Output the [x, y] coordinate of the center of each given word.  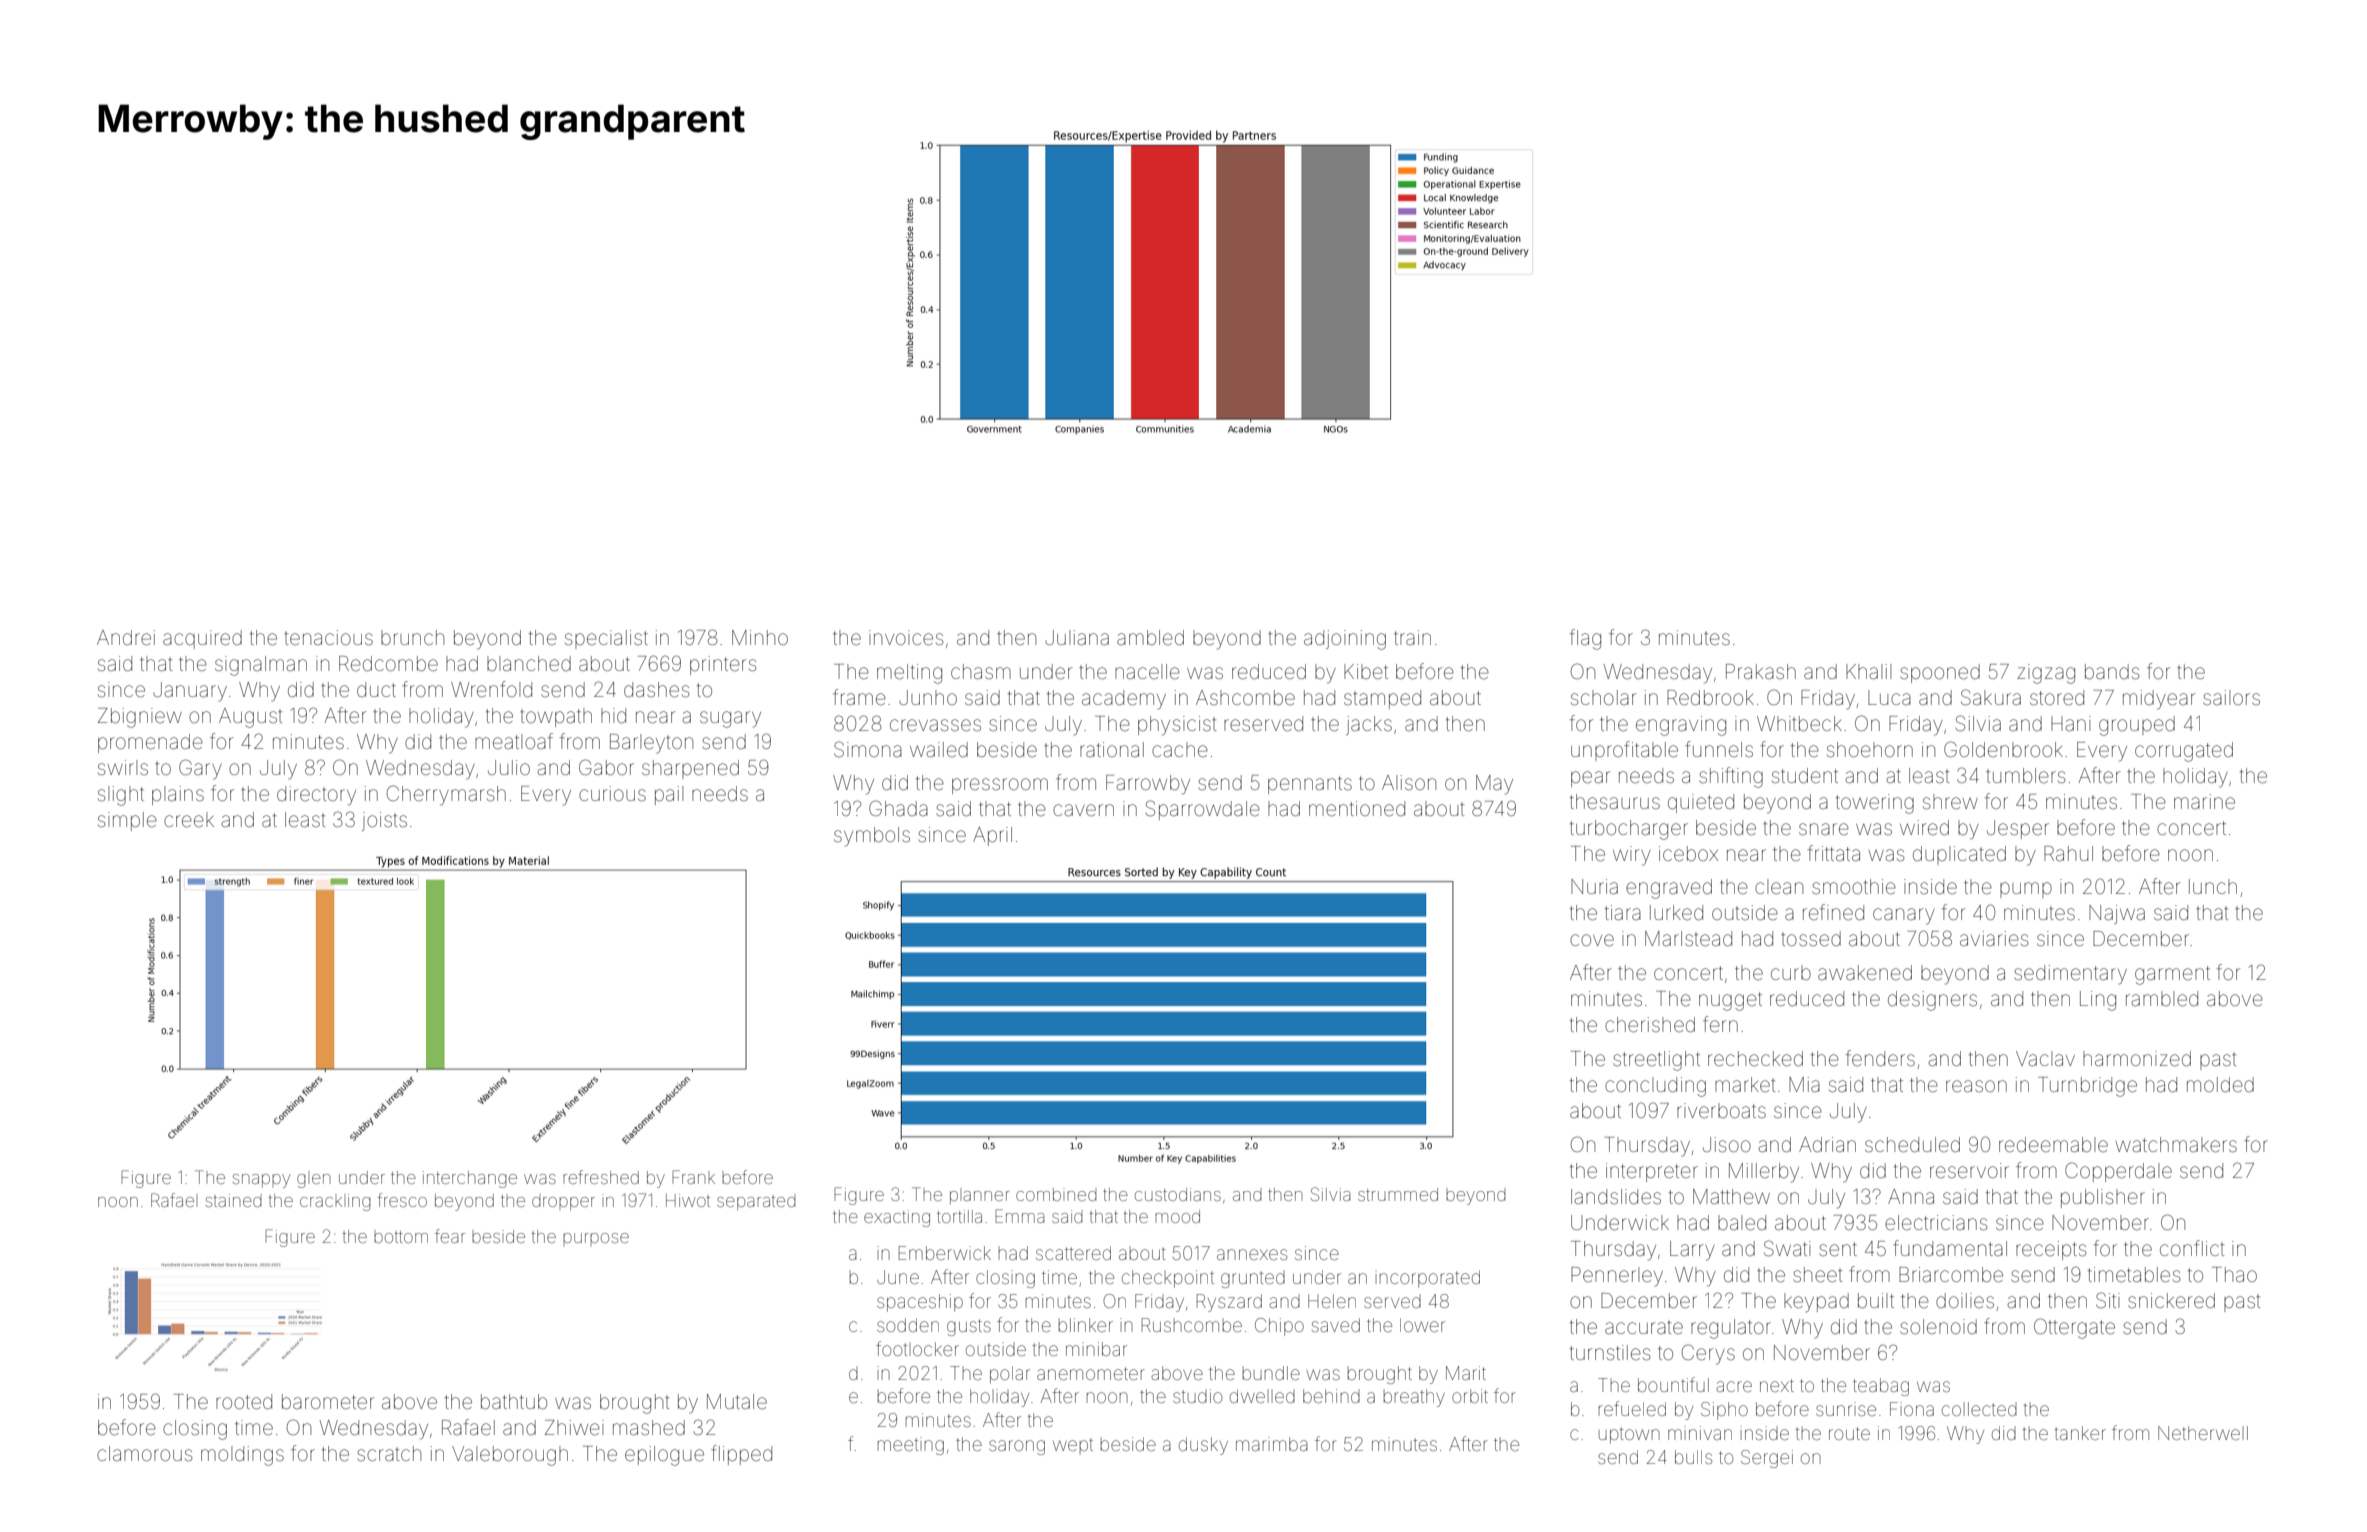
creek [189, 819]
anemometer [1091, 1373]
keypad [1816, 1303]
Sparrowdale [1203, 810]
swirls [123, 767]
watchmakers [2176, 1145]
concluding [1655, 1087]
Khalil [1868, 671]
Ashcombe [1245, 697]
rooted [244, 1402]
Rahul [2068, 853]
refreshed [601, 1177]
